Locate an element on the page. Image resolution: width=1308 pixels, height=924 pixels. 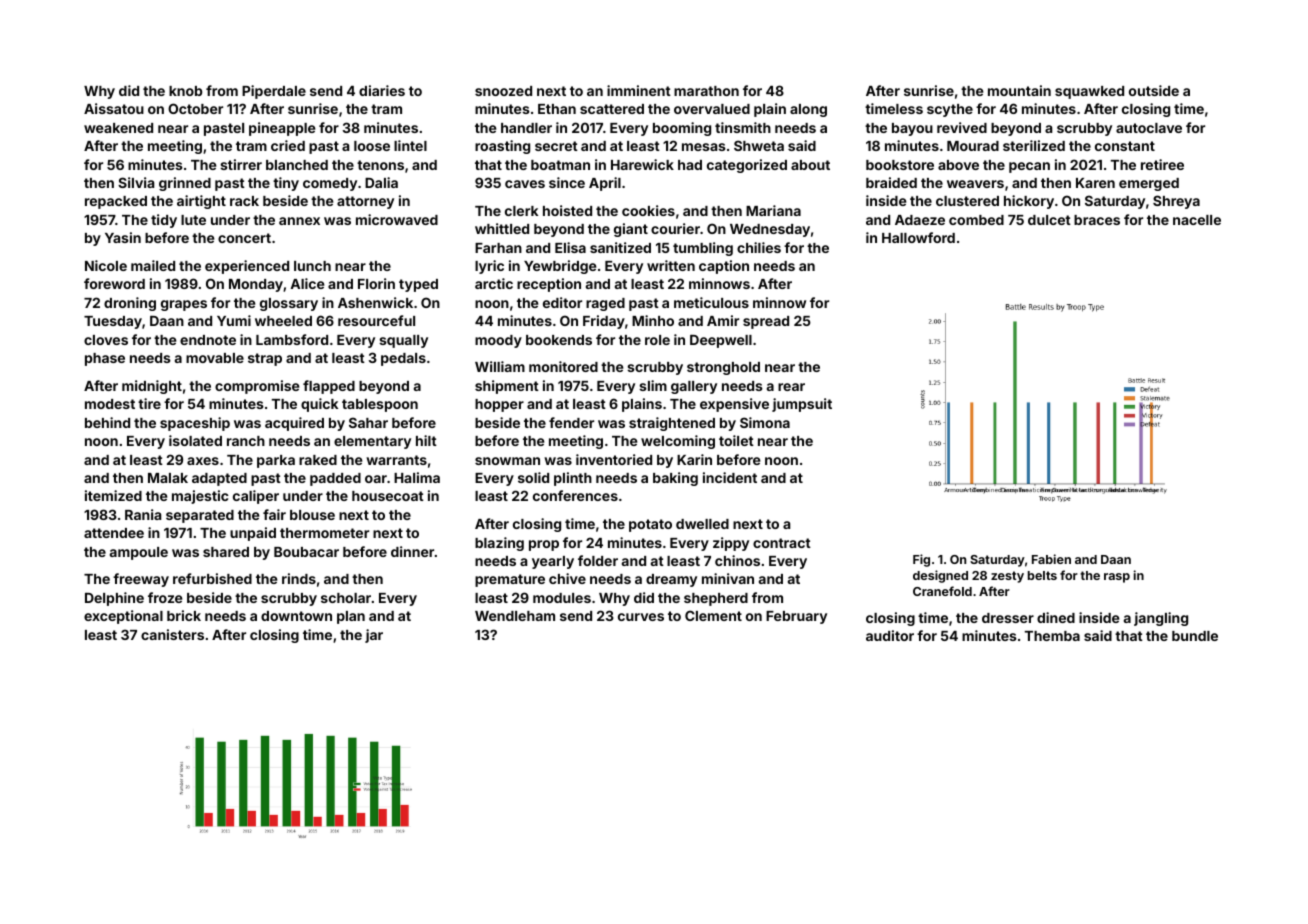
chive is located at coordinates (567, 578).
